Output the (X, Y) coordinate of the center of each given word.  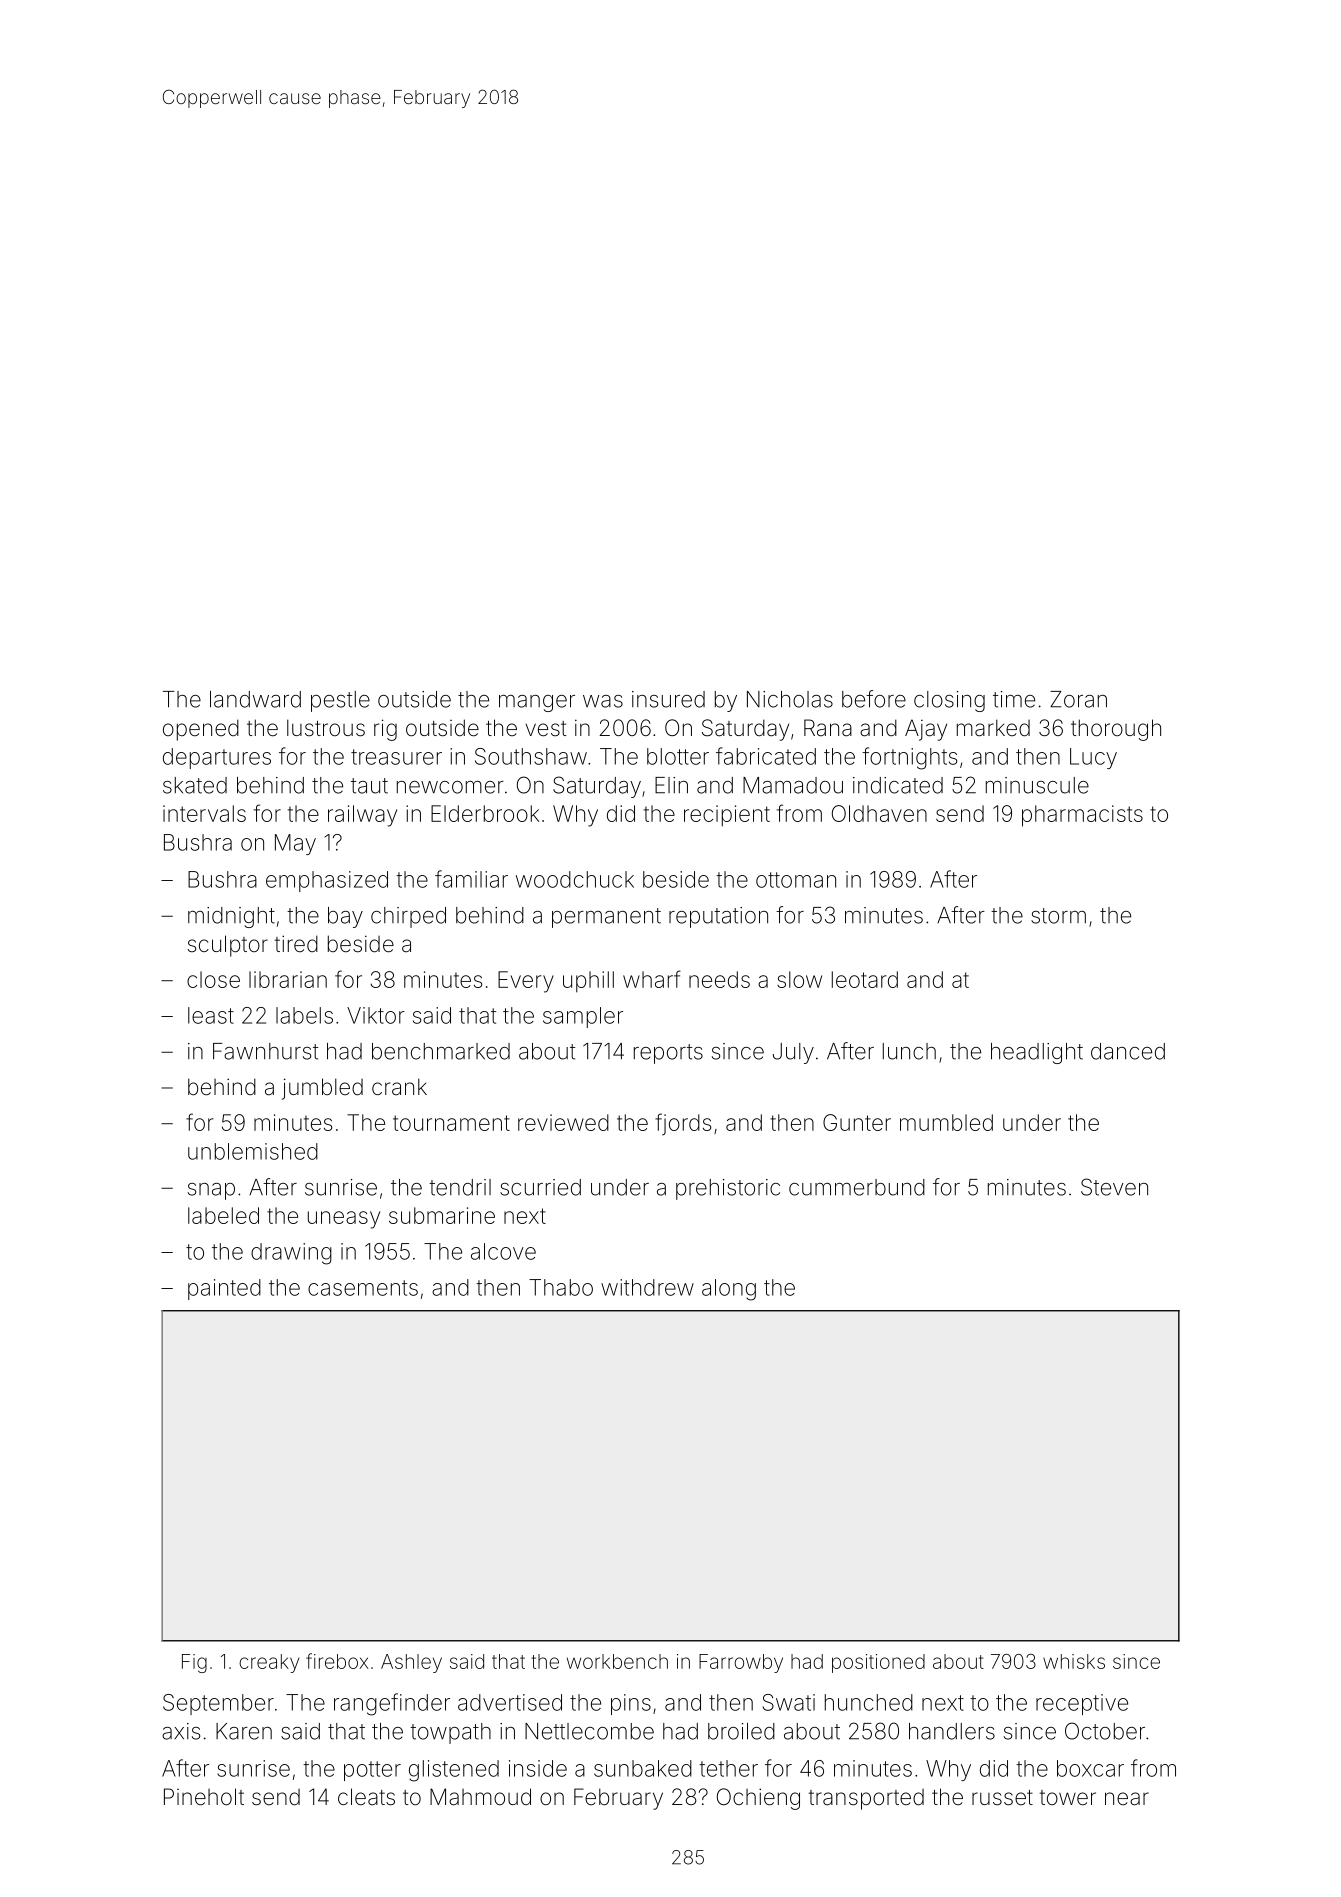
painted (224, 1289)
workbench (617, 1661)
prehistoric (728, 1189)
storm (1058, 916)
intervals (204, 813)
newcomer (450, 787)
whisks (1074, 1661)
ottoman (796, 880)
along (729, 1290)
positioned (878, 1663)
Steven (1114, 1187)
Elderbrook (485, 813)
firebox (337, 1661)
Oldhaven (879, 813)
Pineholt (204, 1797)
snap (211, 1191)
